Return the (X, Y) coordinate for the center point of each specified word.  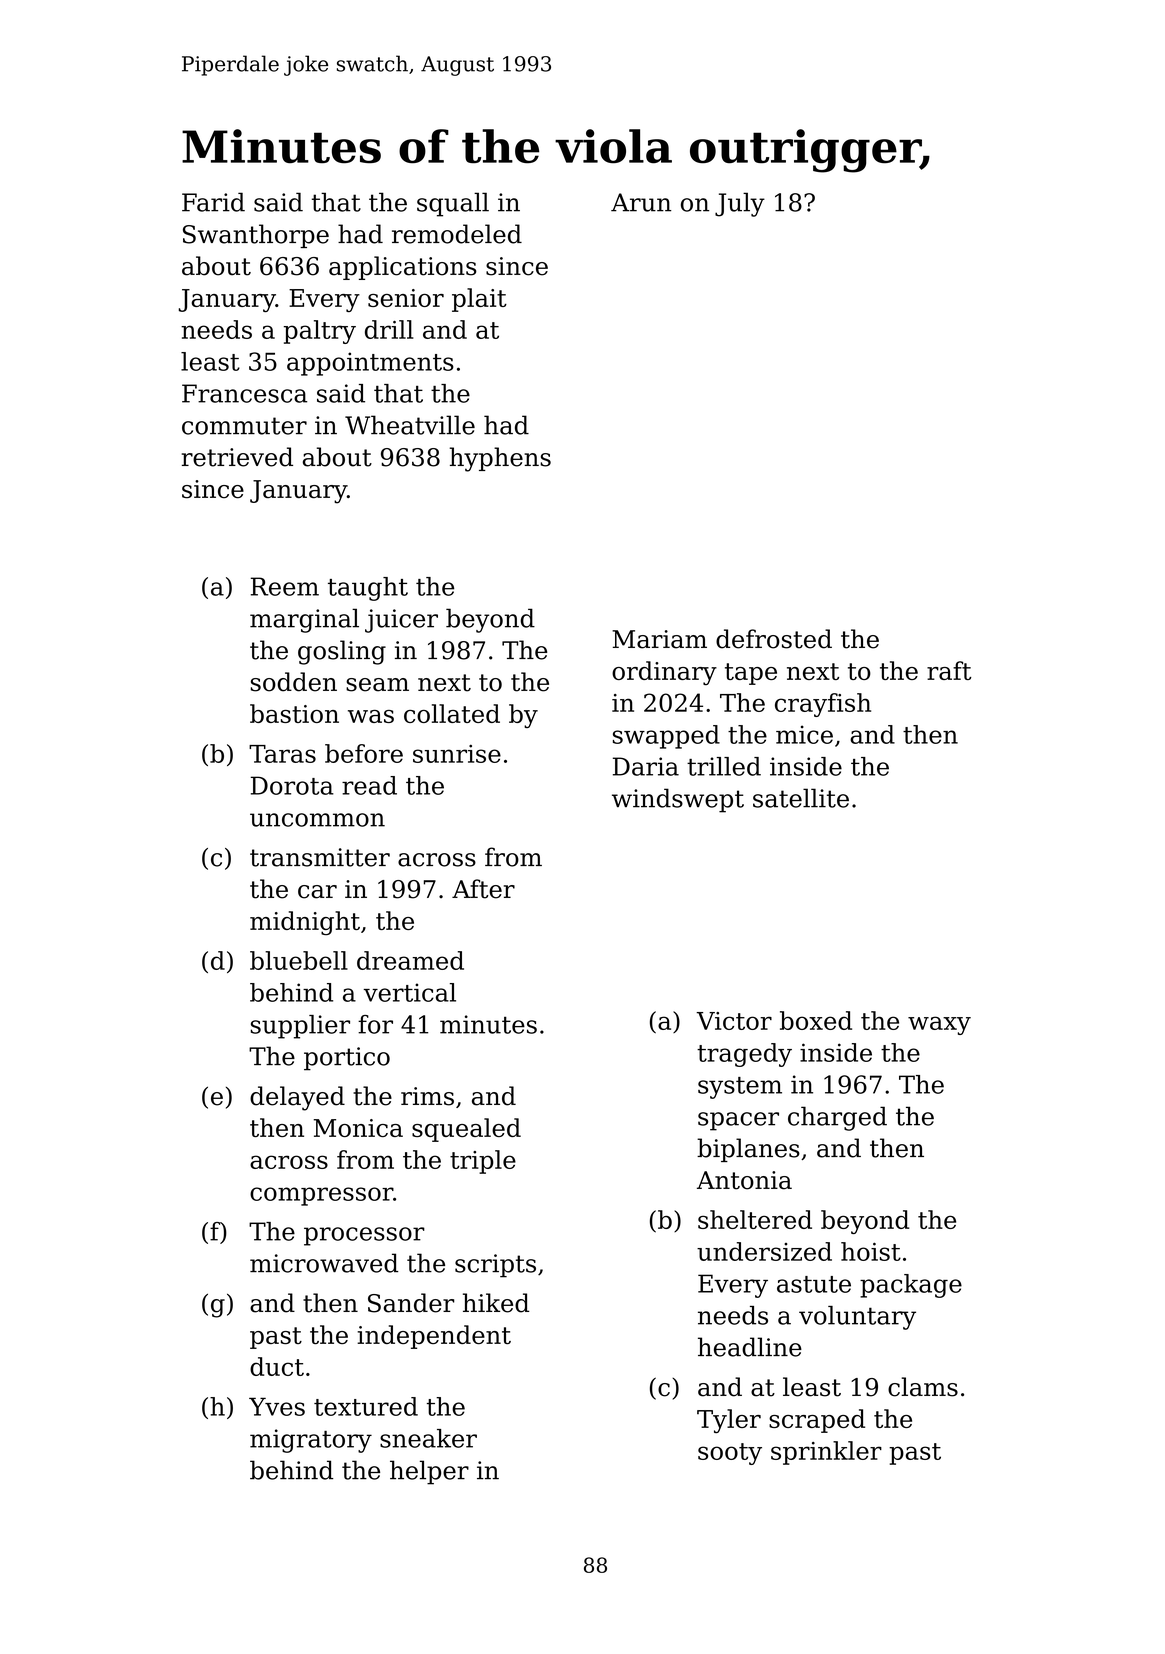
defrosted (774, 639)
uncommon (317, 820)
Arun (641, 202)
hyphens (500, 459)
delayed (297, 1098)
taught (368, 589)
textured (366, 1406)
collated (452, 713)
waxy (939, 1025)
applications (403, 268)
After (483, 889)
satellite (801, 798)
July (740, 204)
